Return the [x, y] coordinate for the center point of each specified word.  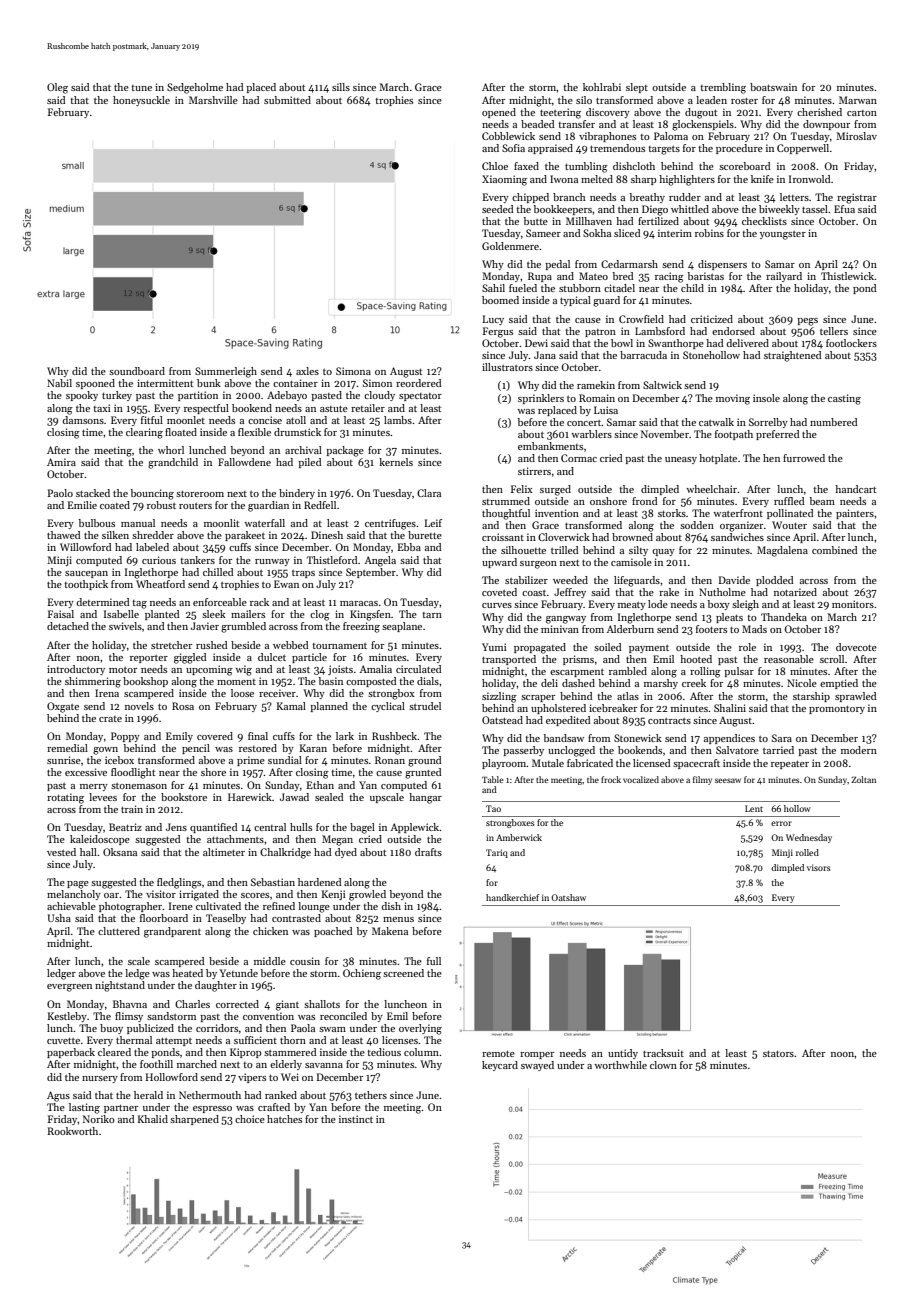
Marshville [213, 100]
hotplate [718, 459]
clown [663, 1065]
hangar [425, 798]
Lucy [493, 320]
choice [250, 1119]
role [747, 647]
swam [332, 1029]
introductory [76, 670]
